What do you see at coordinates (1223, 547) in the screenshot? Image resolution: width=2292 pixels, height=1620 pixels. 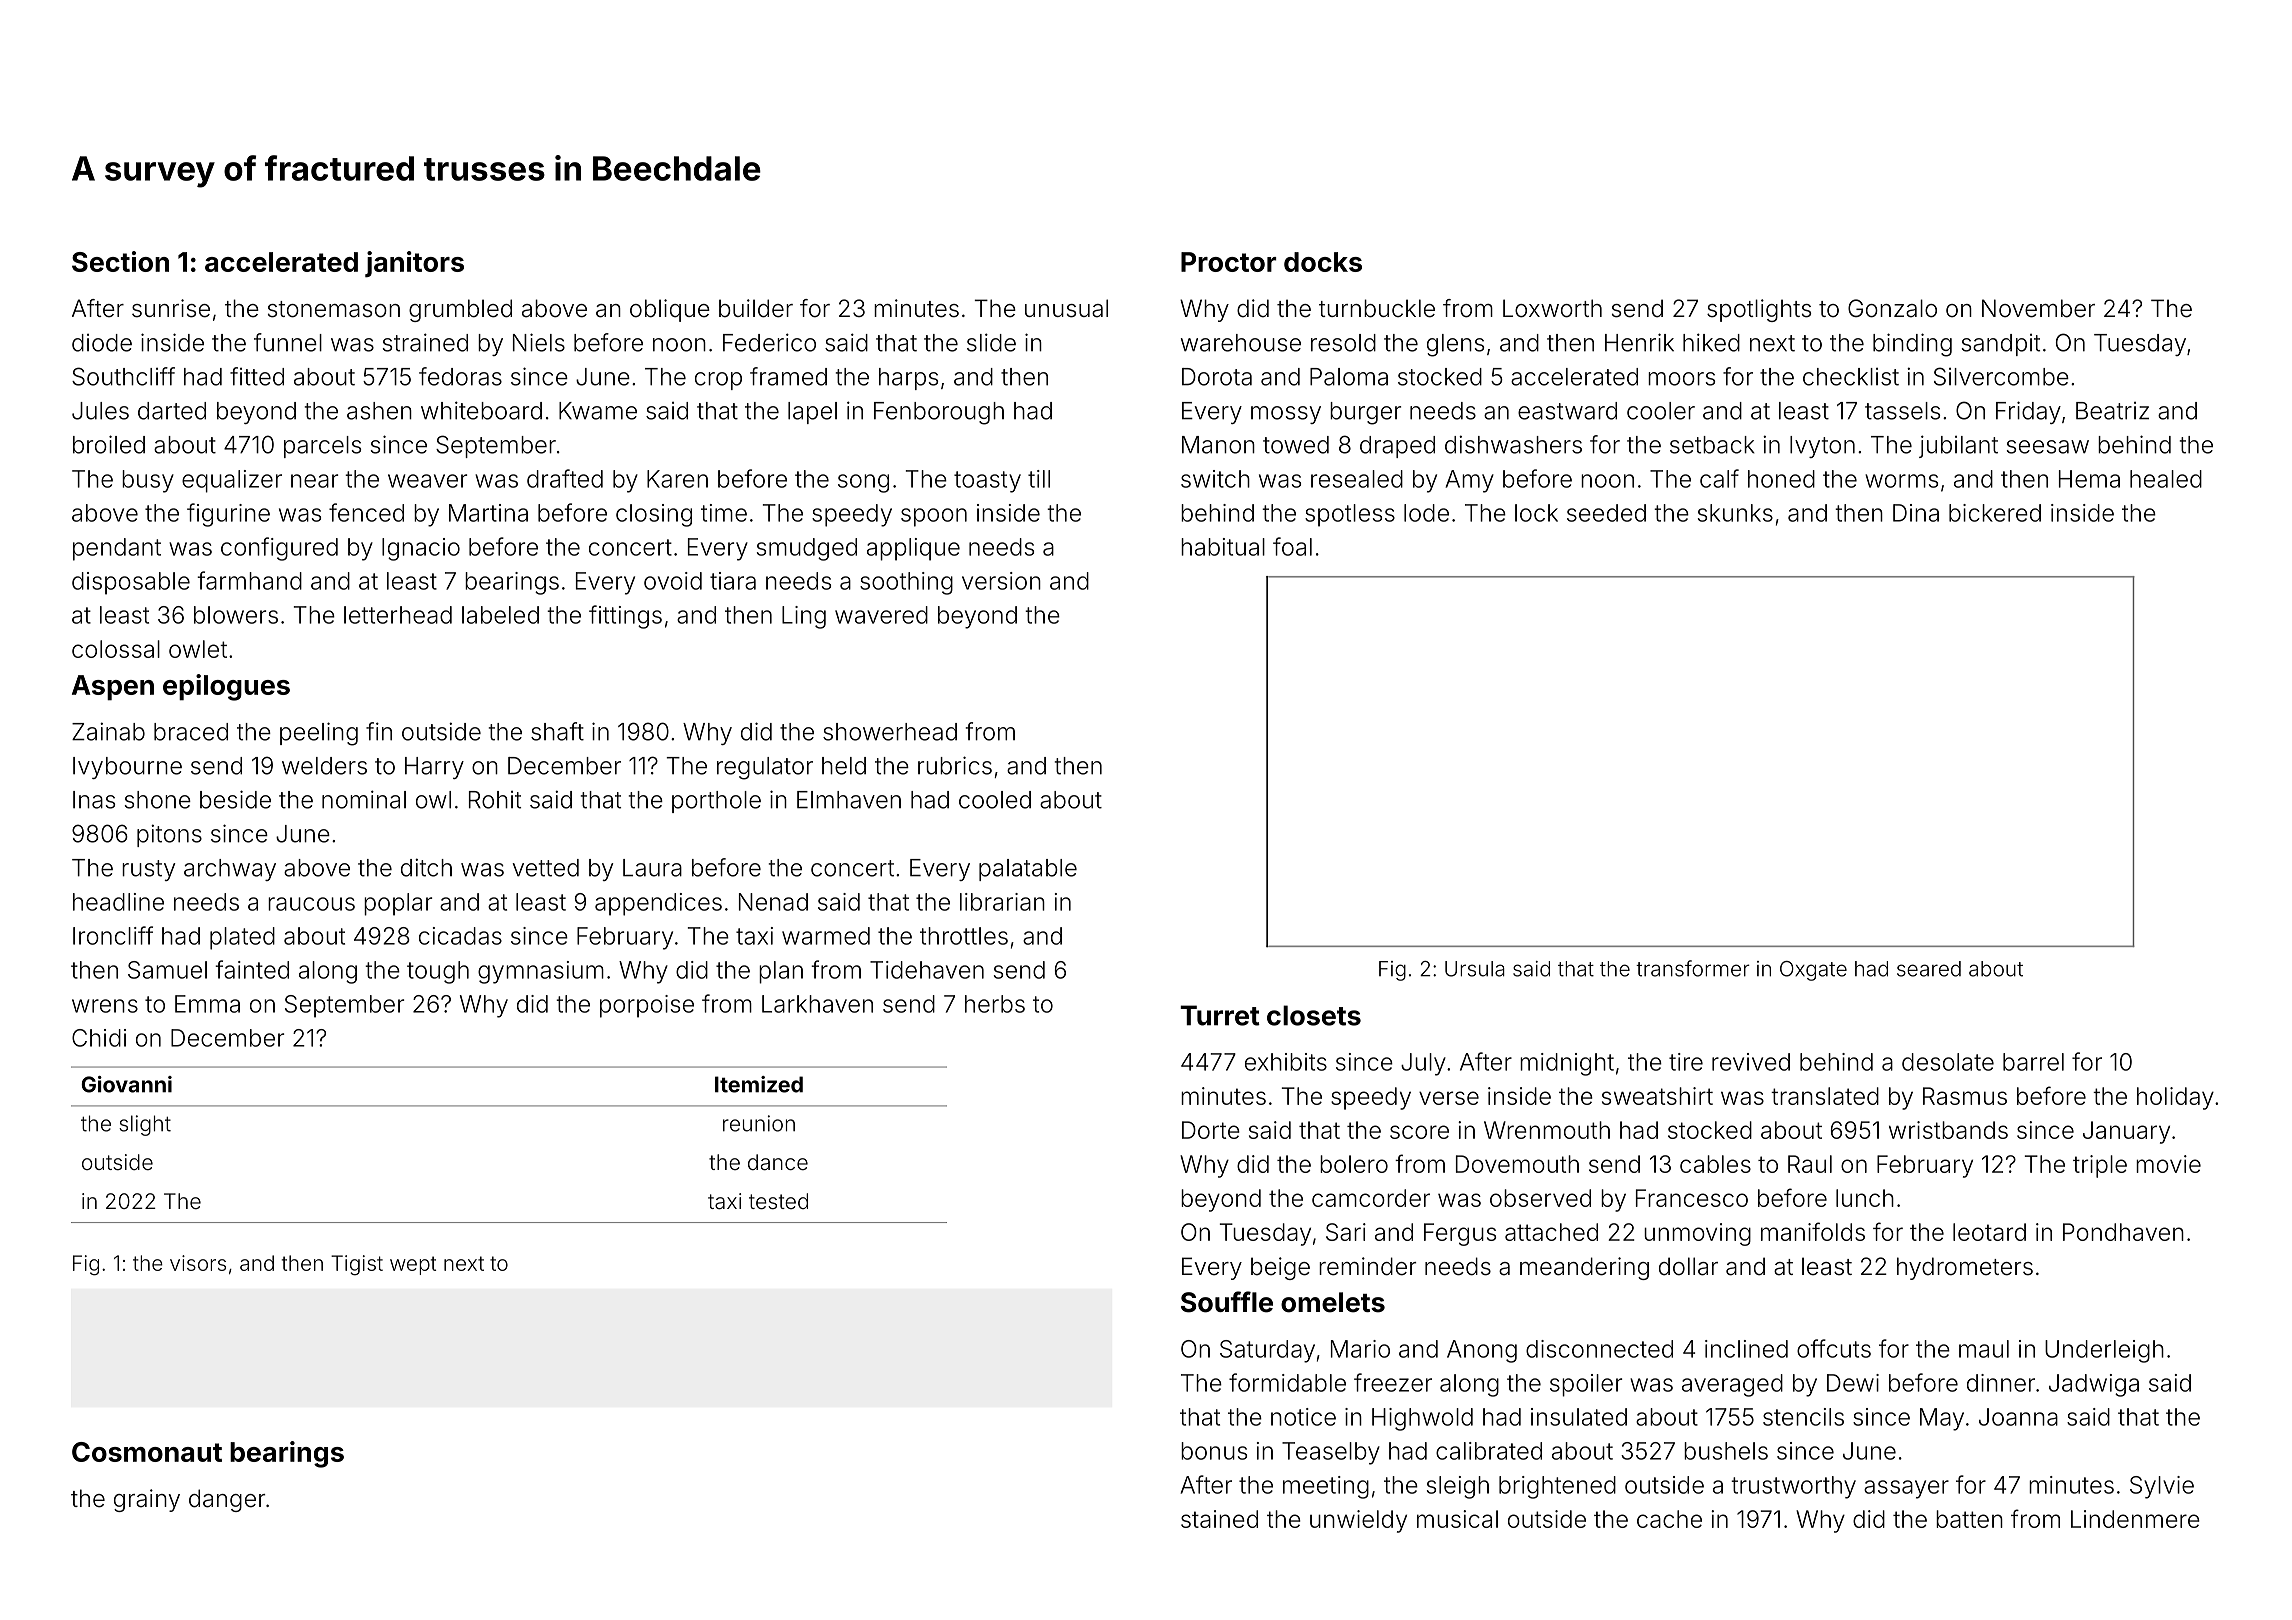 I see `habitual` at bounding box center [1223, 547].
